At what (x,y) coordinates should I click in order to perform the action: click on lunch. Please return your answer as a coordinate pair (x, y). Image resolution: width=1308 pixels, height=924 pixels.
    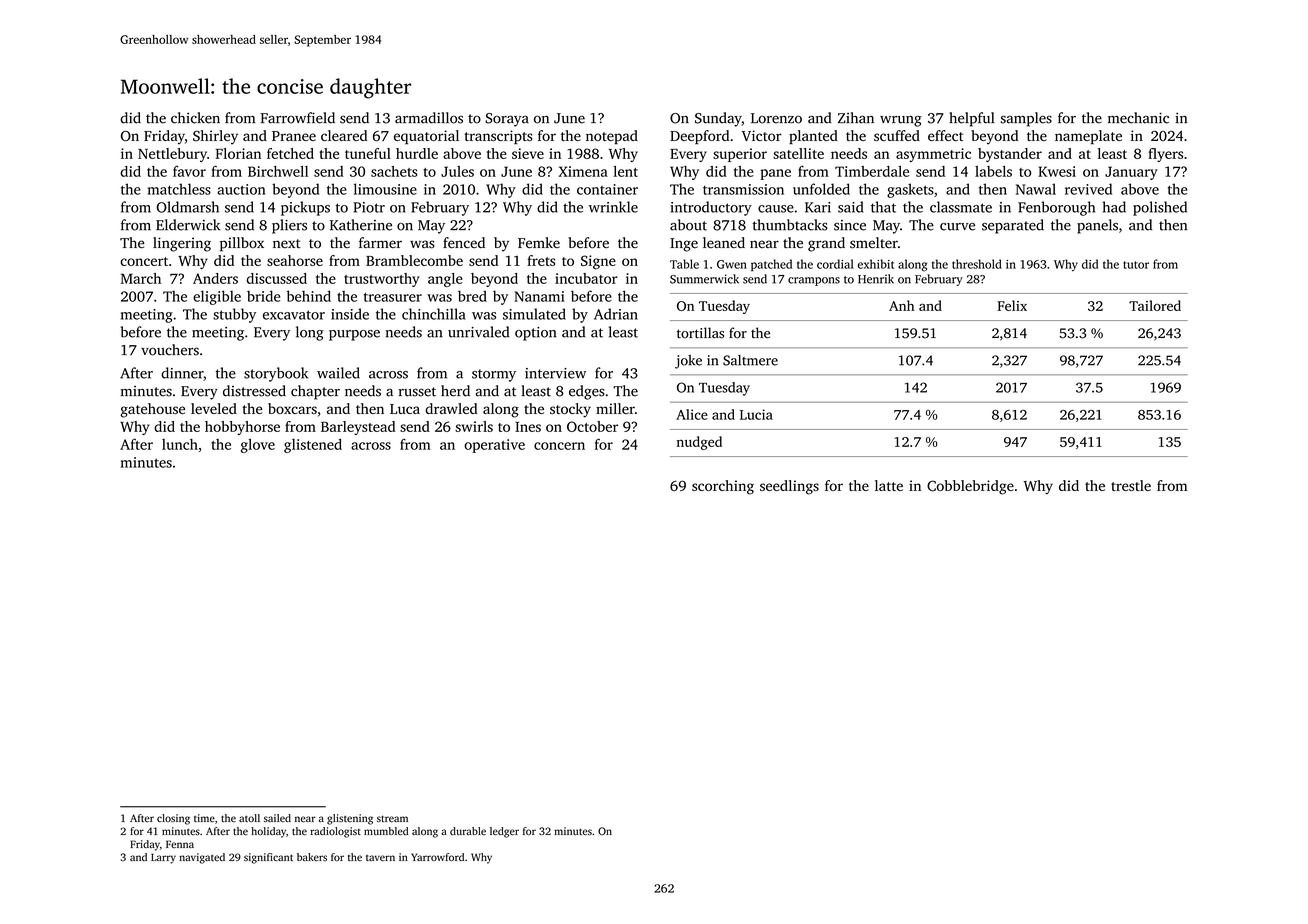
    Looking at the image, I should click on (180, 444).
